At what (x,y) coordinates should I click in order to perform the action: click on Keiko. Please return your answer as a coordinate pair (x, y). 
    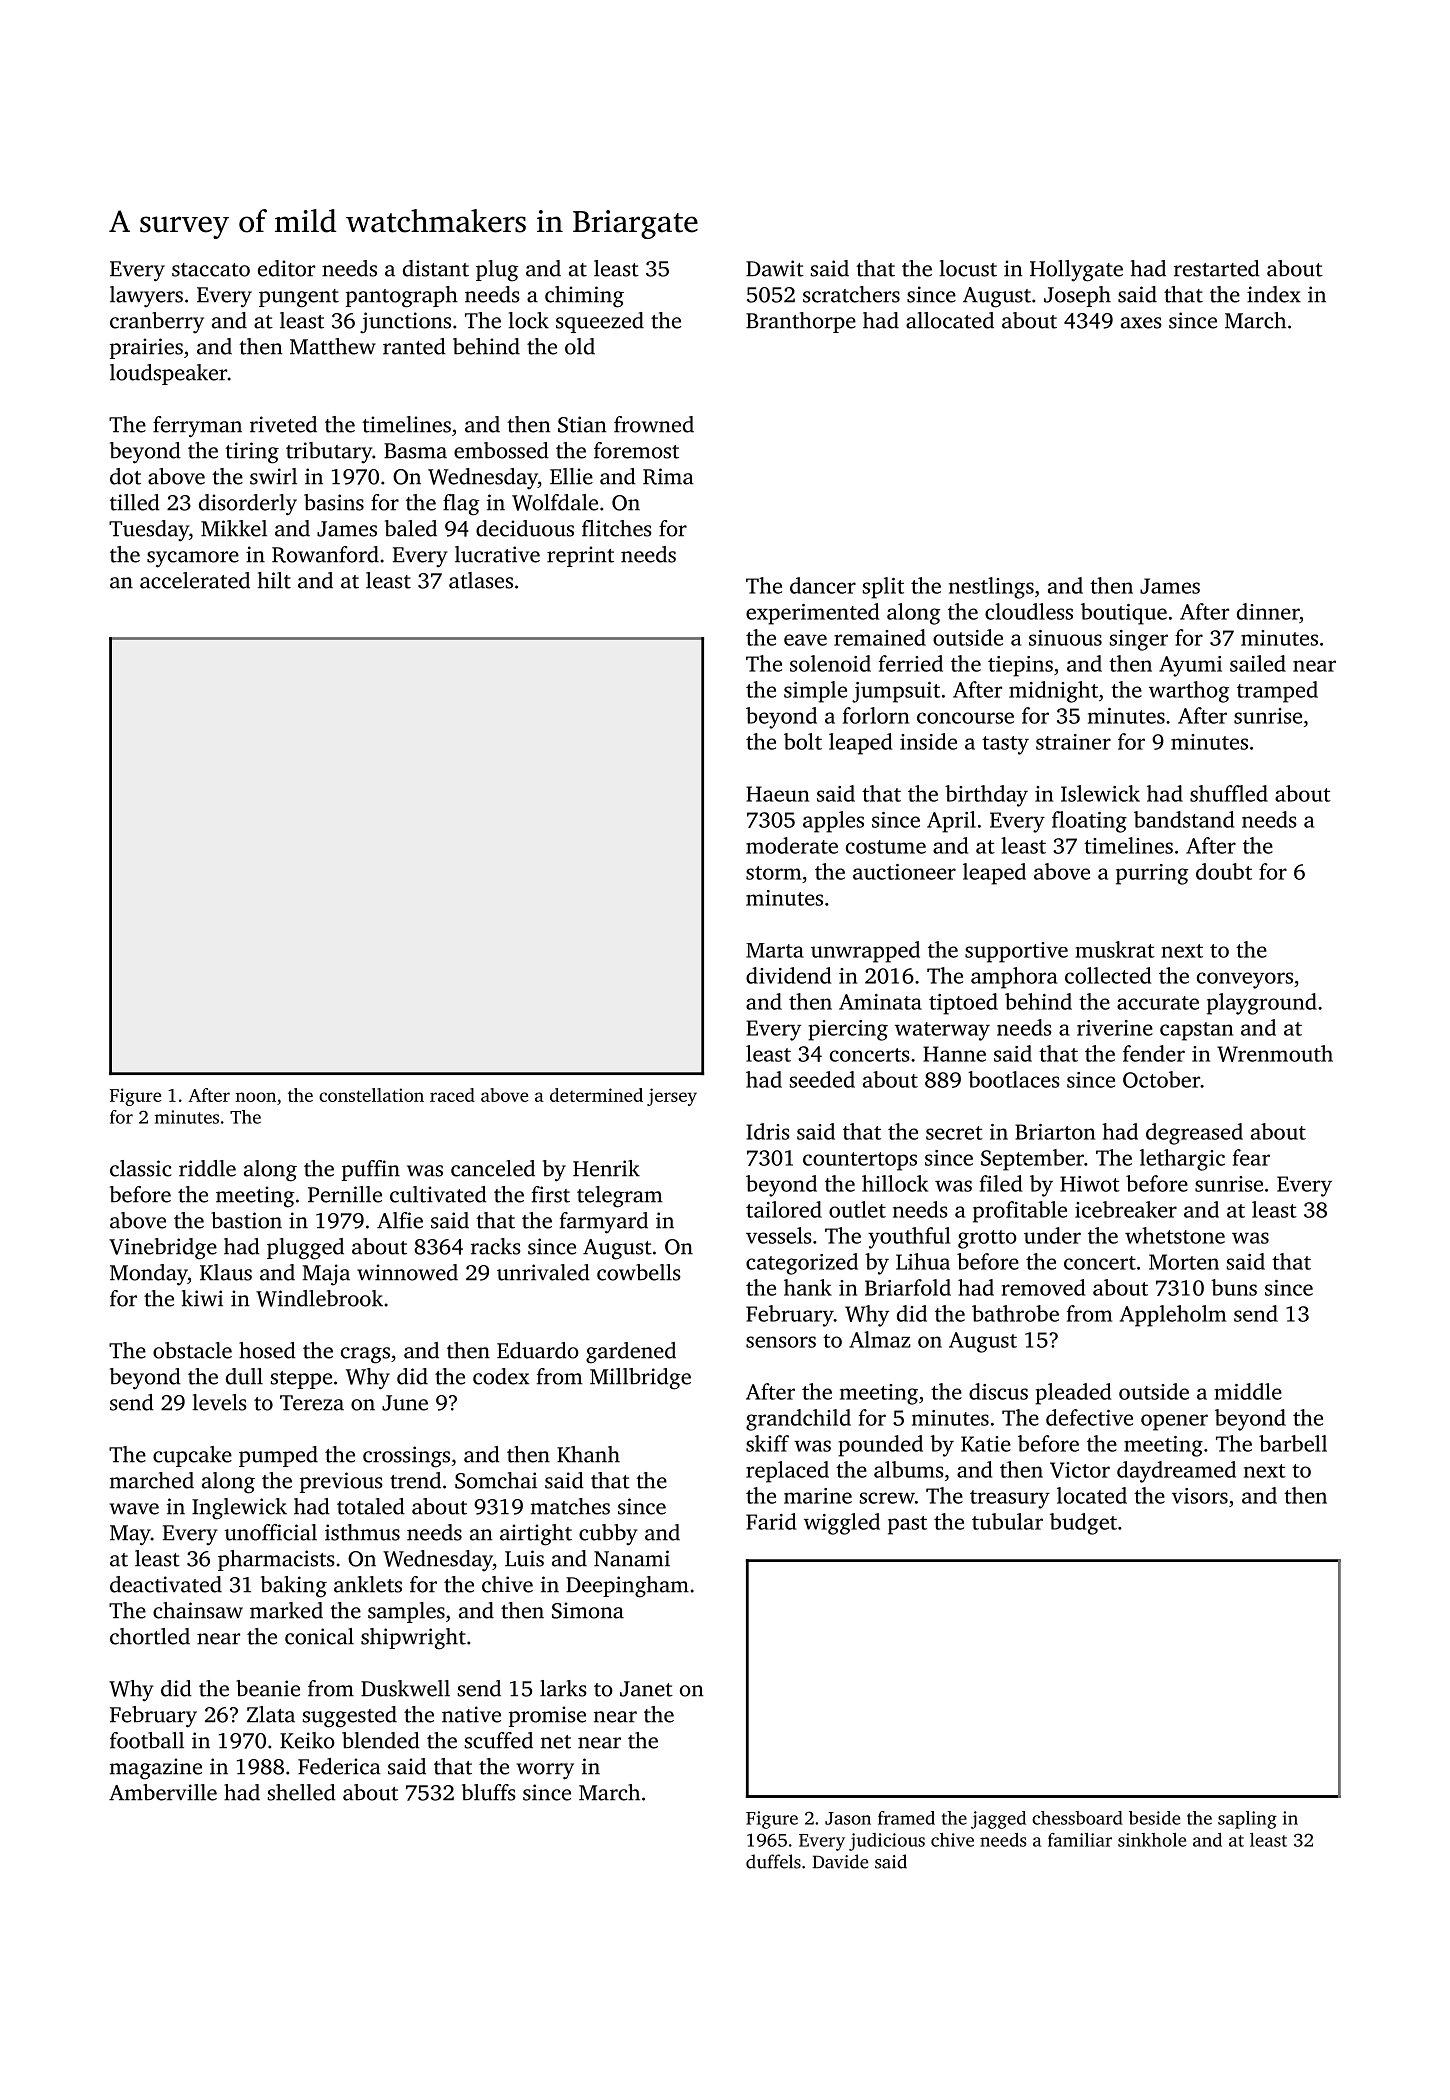
    Looking at the image, I should click on (307, 1740).
